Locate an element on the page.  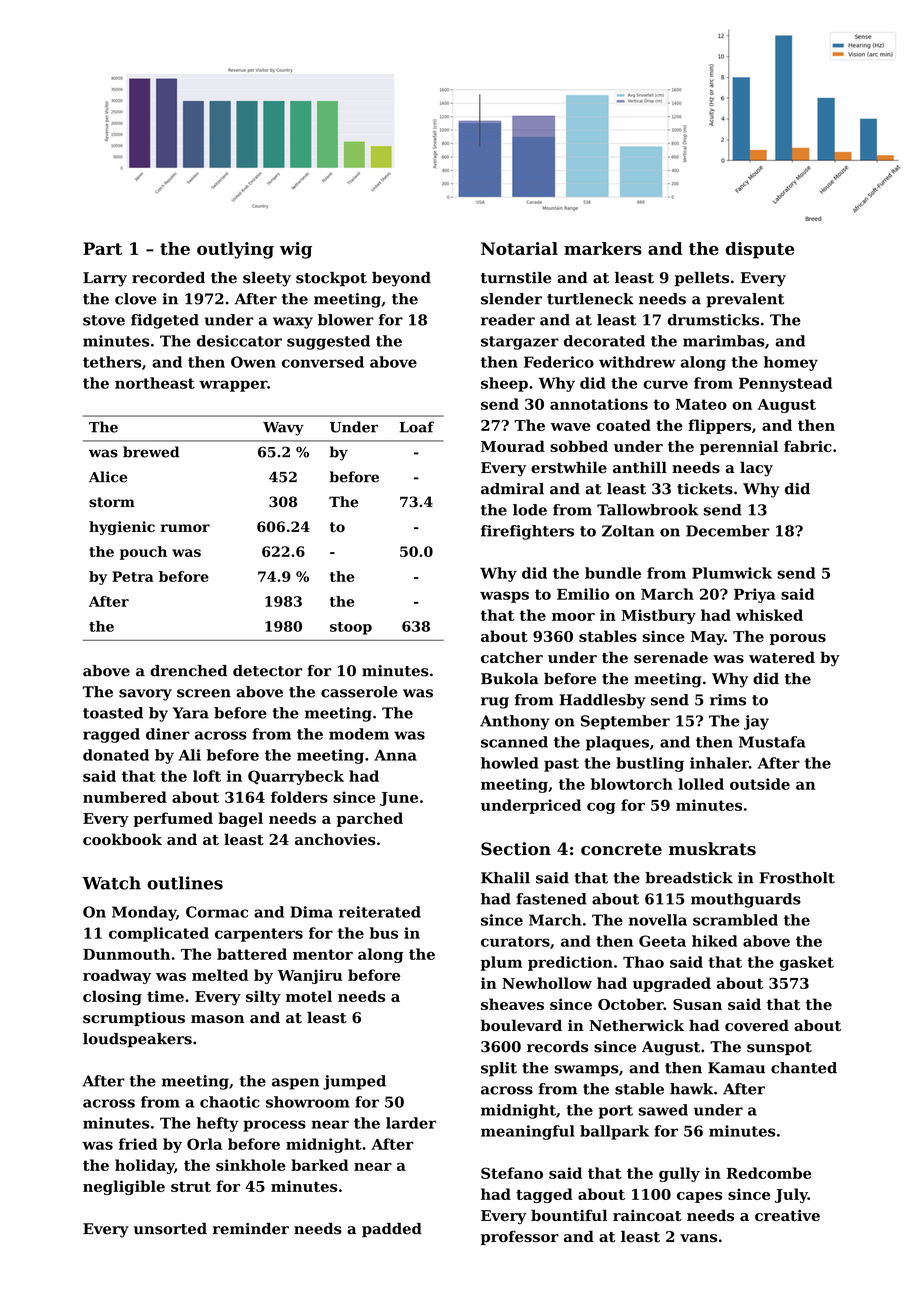
lode is located at coordinates (530, 510).
